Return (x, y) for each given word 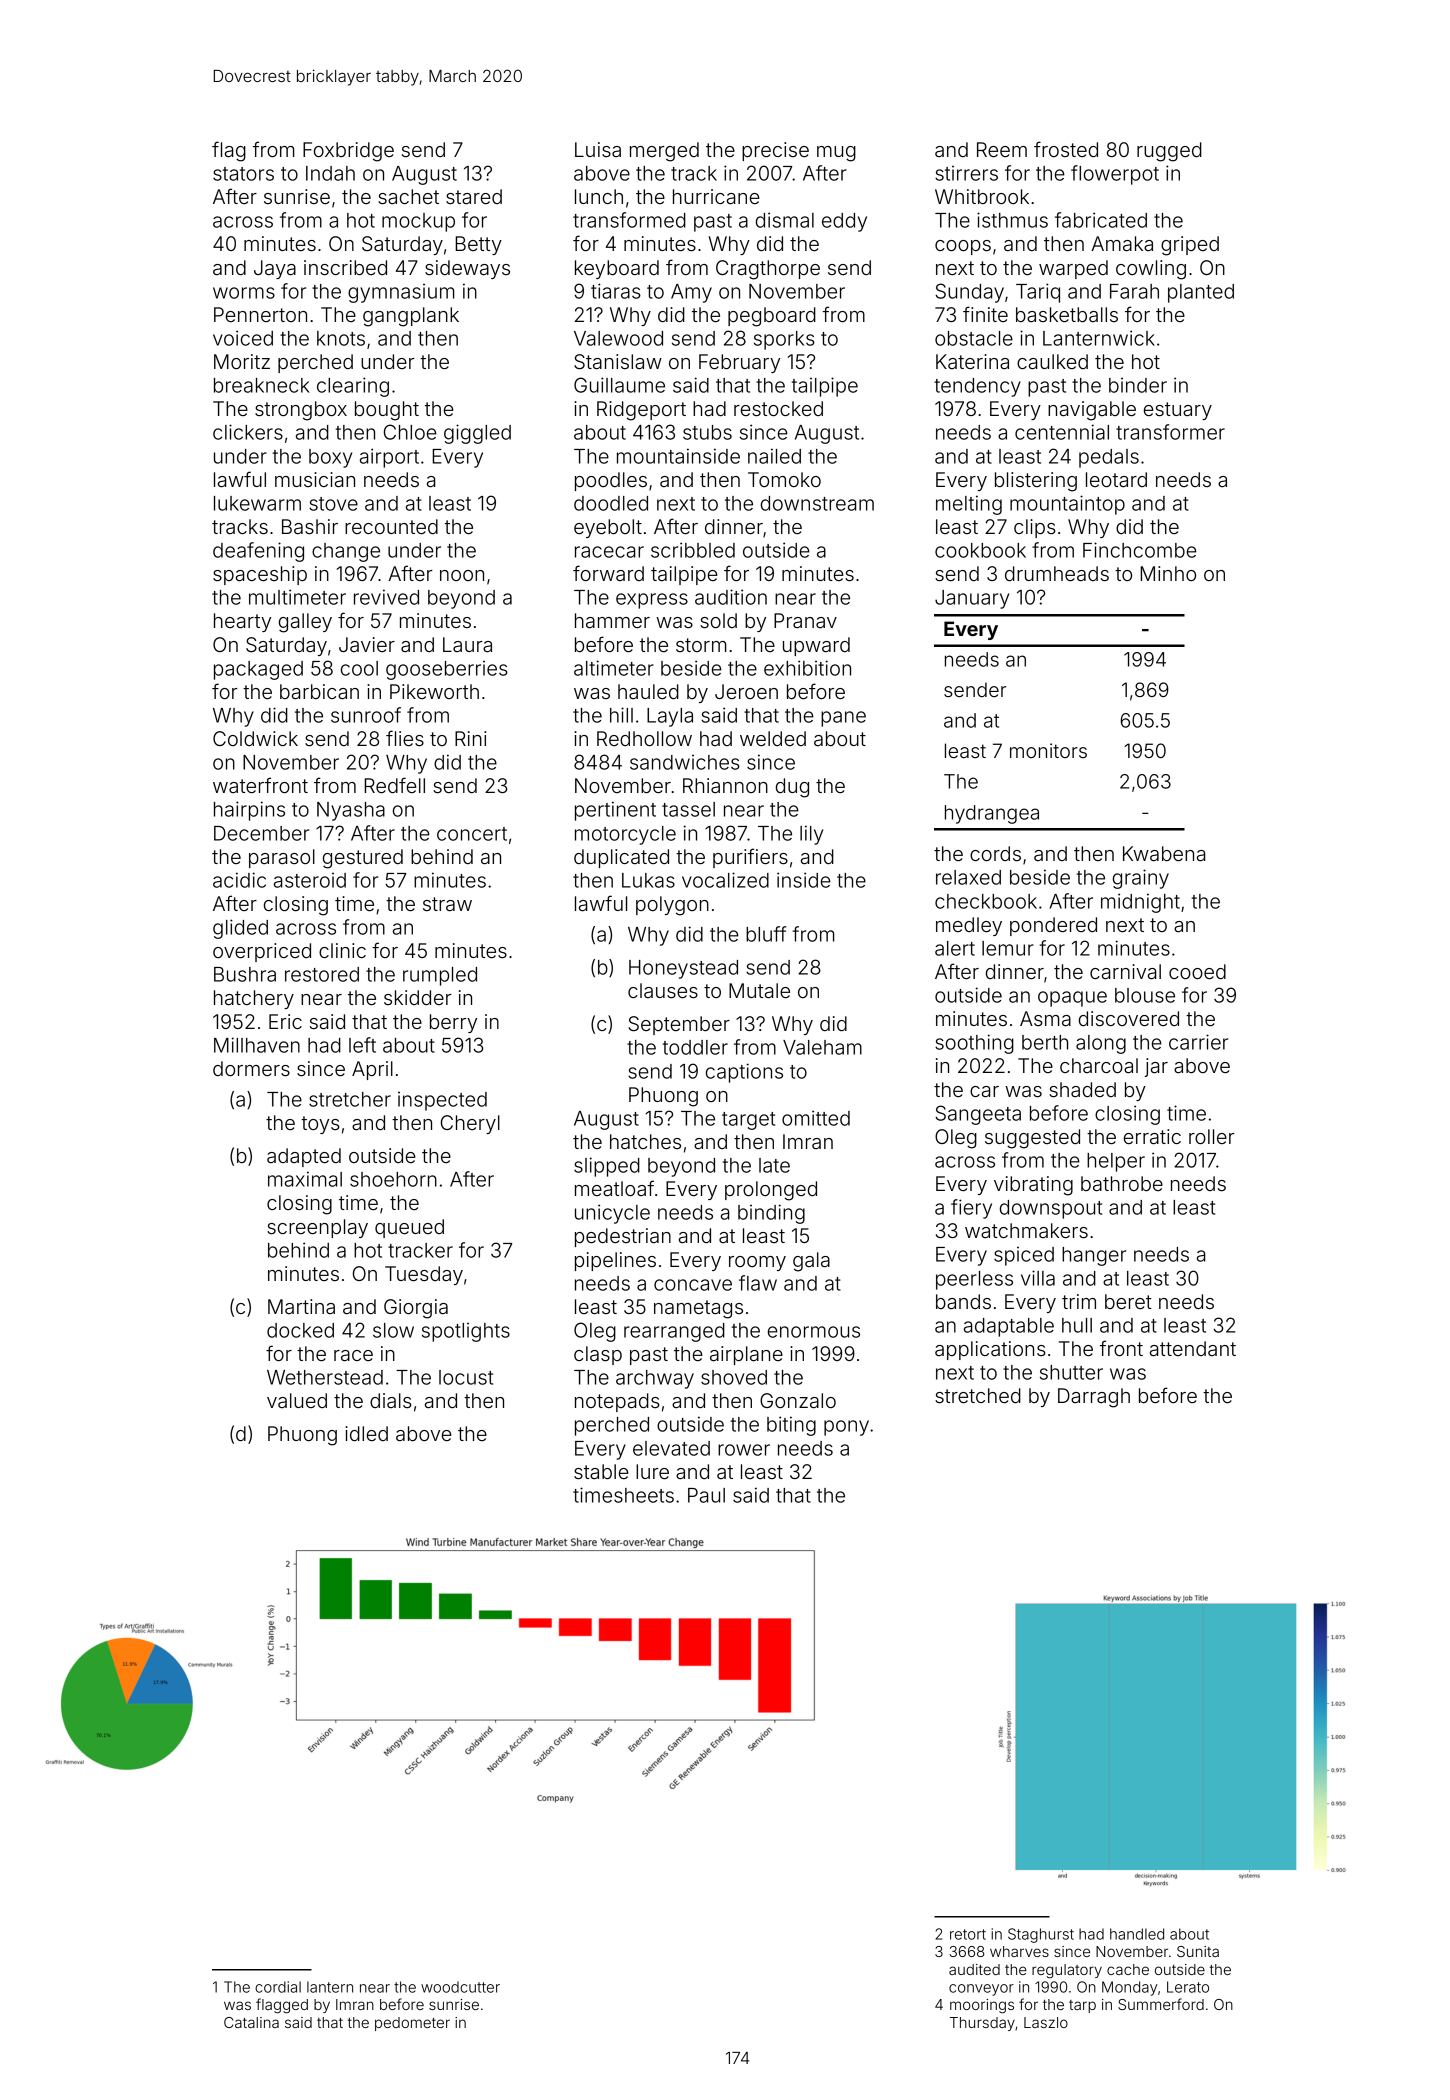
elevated (671, 1448)
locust (466, 1377)
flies (405, 738)
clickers (248, 432)
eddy (844, 222)
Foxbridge (348, 152)
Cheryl (470, 1124)
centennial (1062, 432)
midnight (1140, 903)
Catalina (251, 2022)
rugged (1169, 152)
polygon (672, 906)
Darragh (1094, 1398)
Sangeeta (978, 1115)
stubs (707, 432)
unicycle (612, 1214)
